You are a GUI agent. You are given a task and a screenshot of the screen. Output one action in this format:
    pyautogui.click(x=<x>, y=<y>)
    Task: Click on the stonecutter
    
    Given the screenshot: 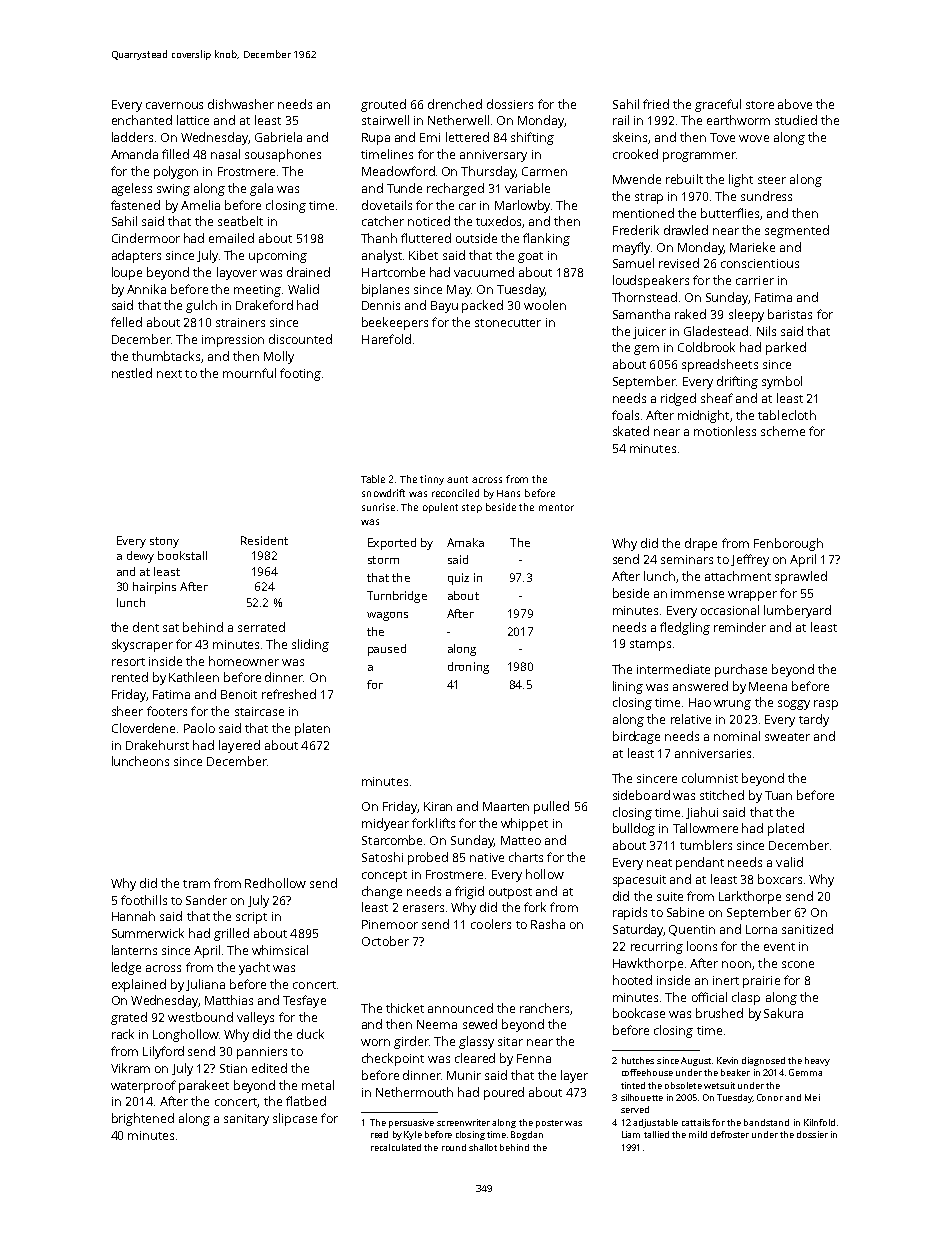 What is the action you would take?
    pyautogui.click(x=508, y=323)
